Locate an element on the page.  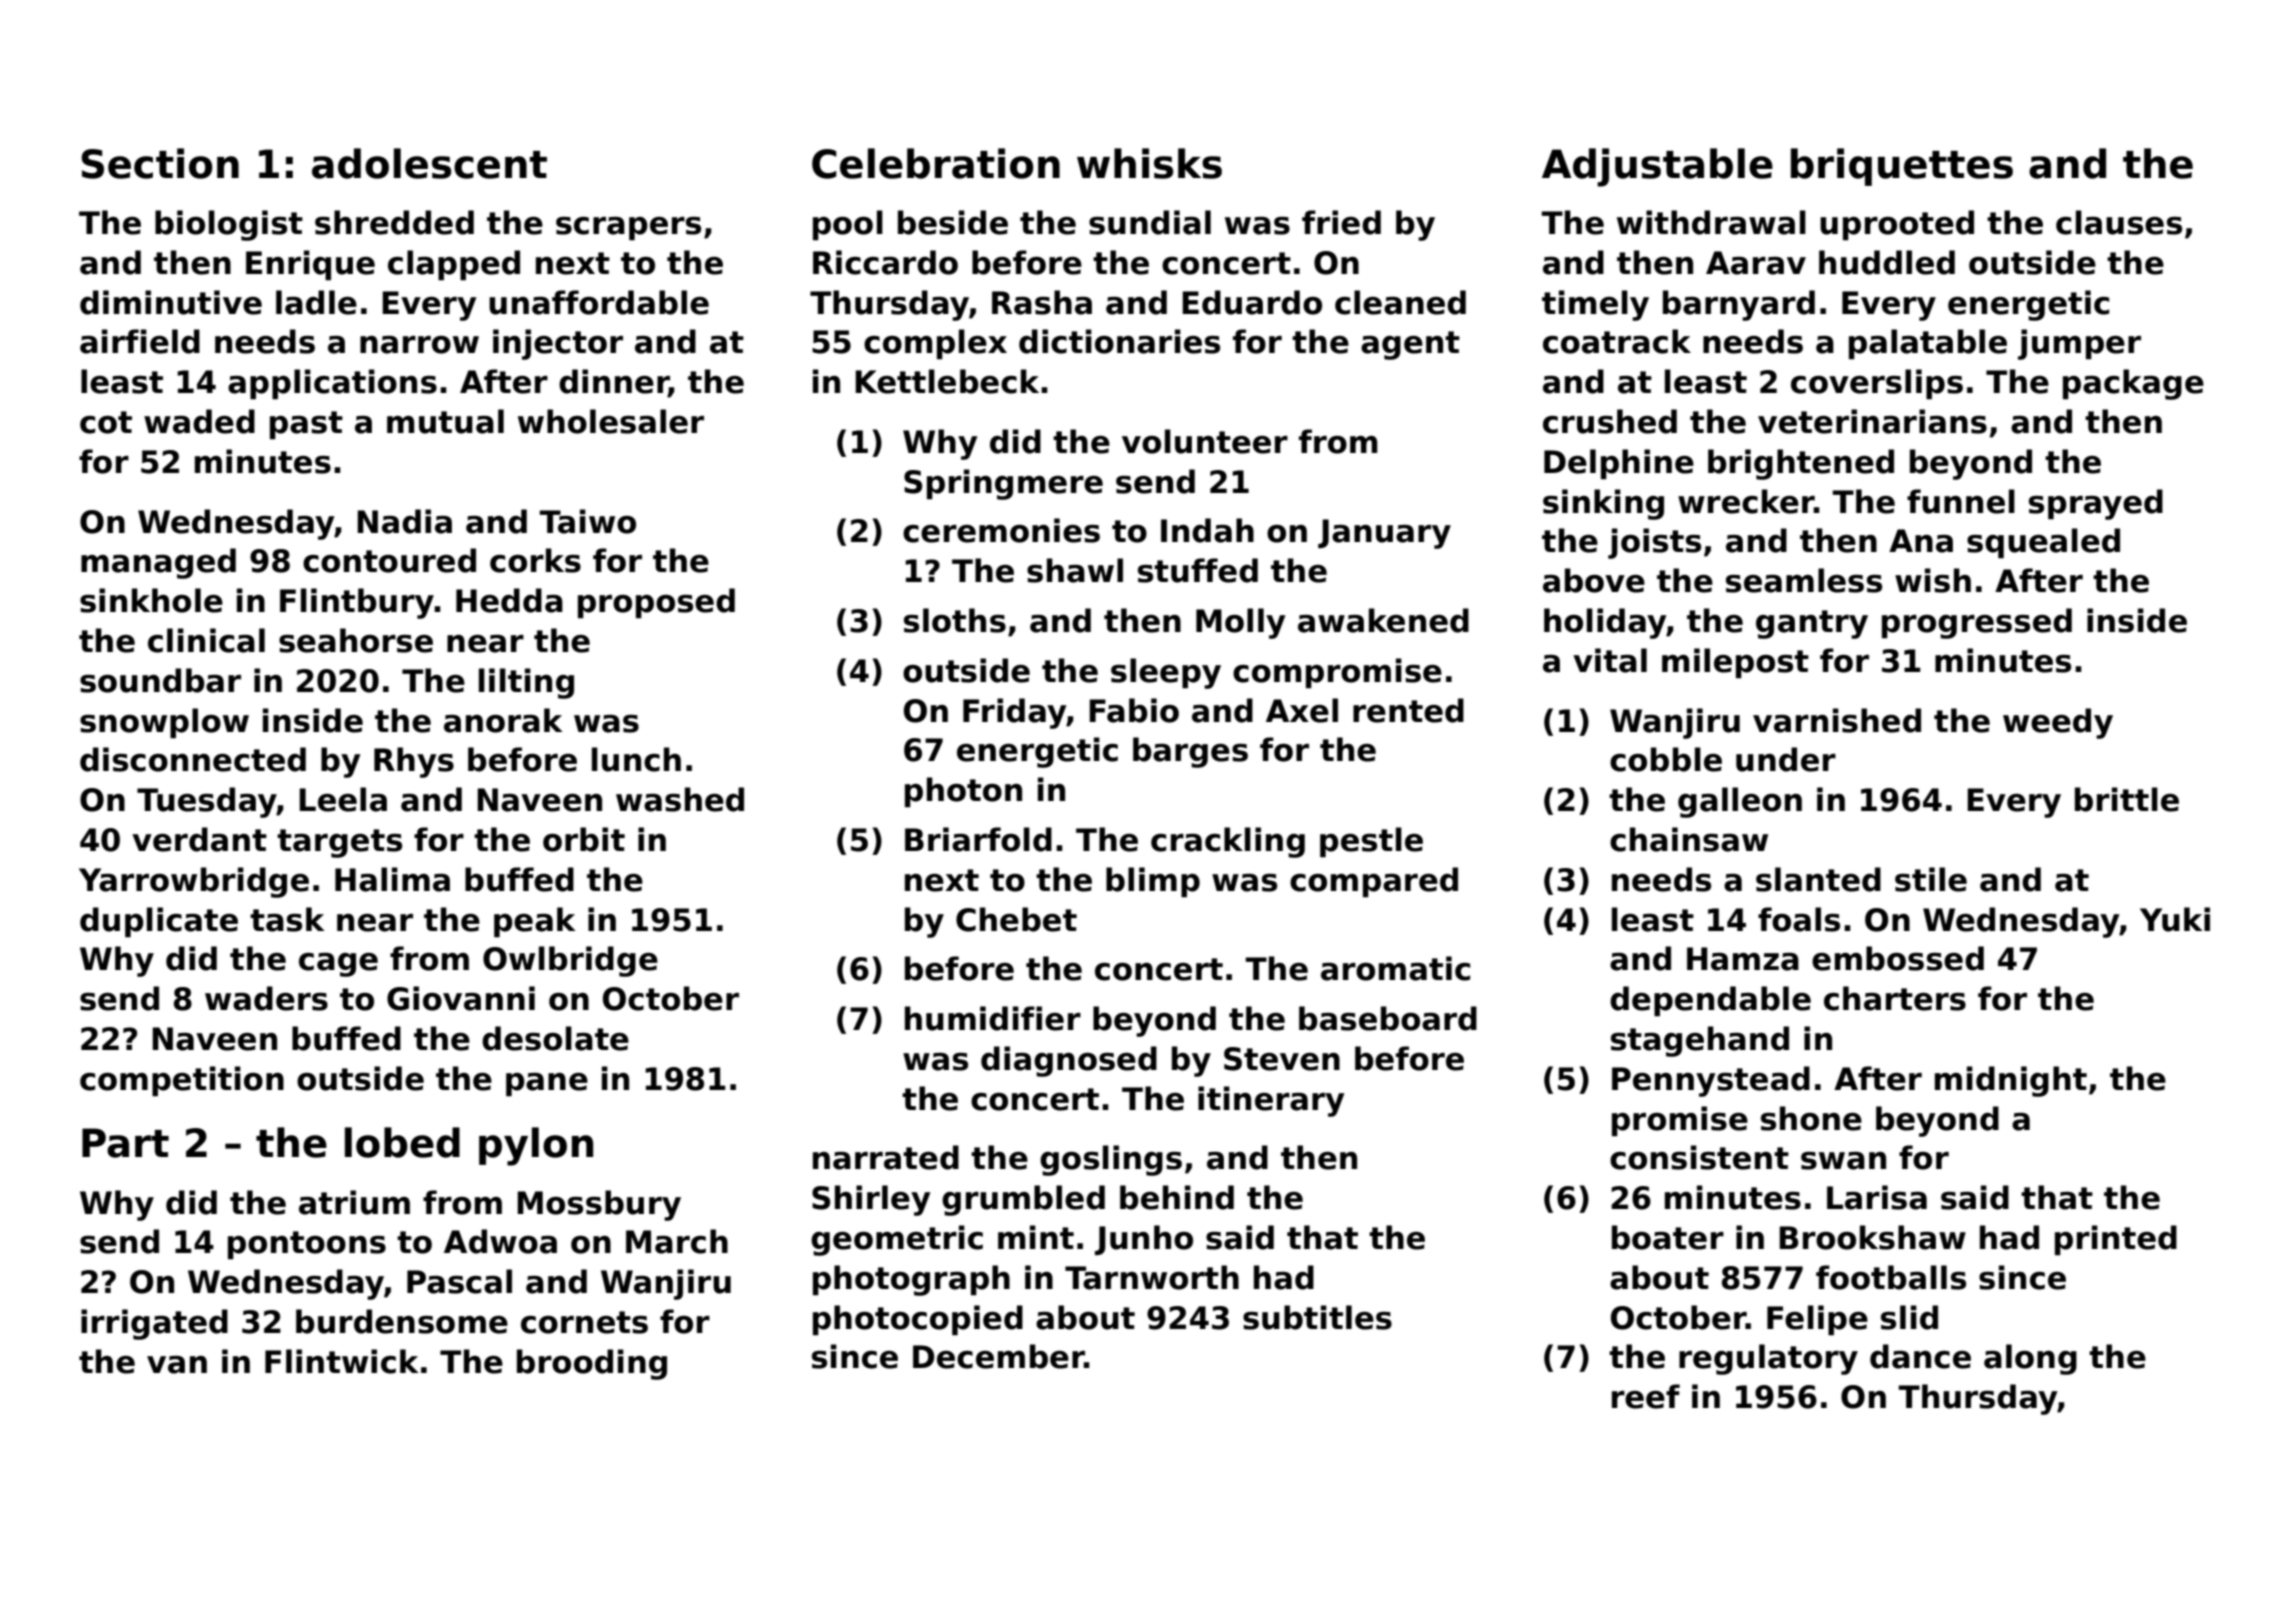
Yuki is located at coordinates (2175, 919).
